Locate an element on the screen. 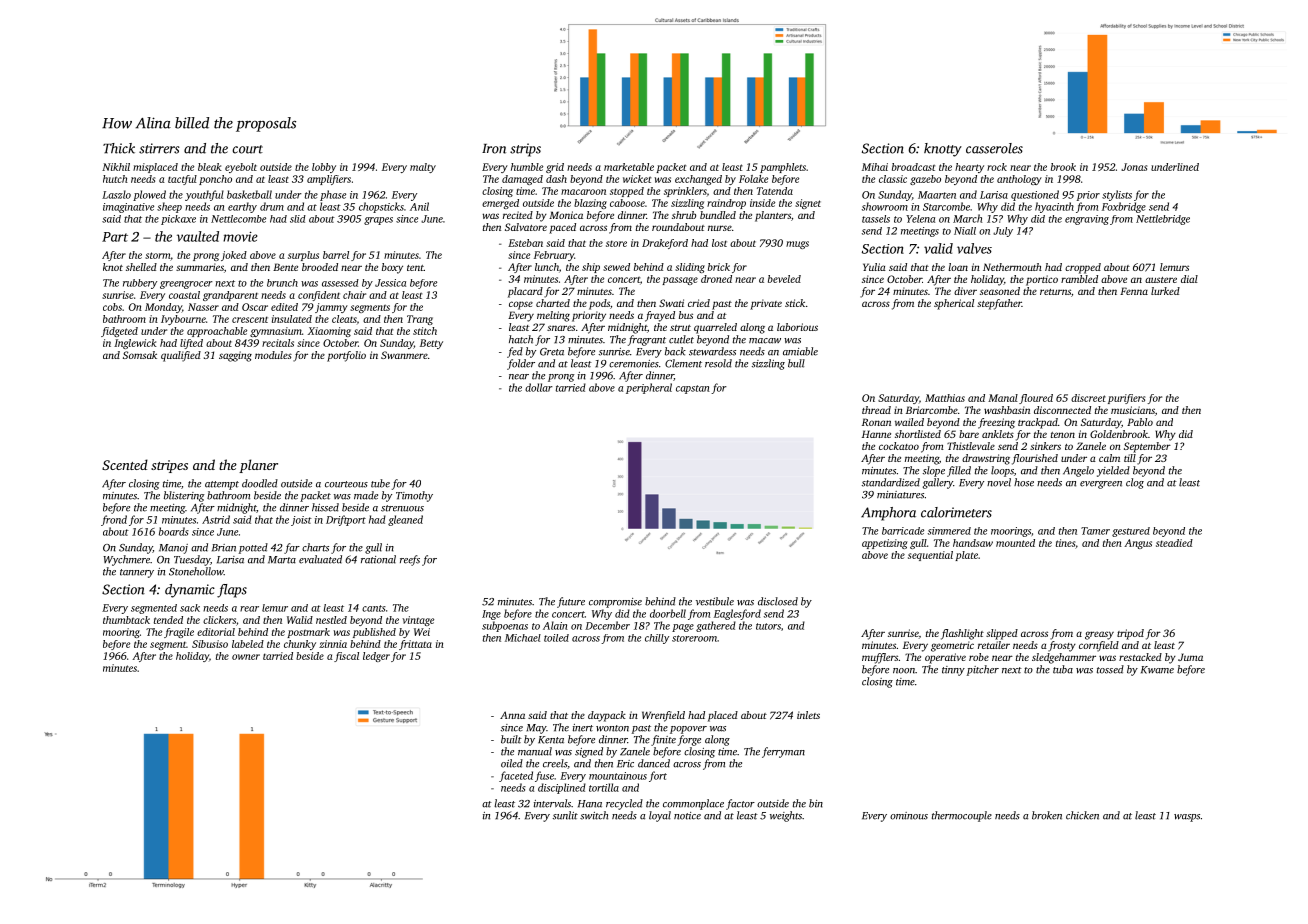 Image resolution: width=1308 pixels, height=924 pixels. steadied is located at coordinates (1174, 543).
